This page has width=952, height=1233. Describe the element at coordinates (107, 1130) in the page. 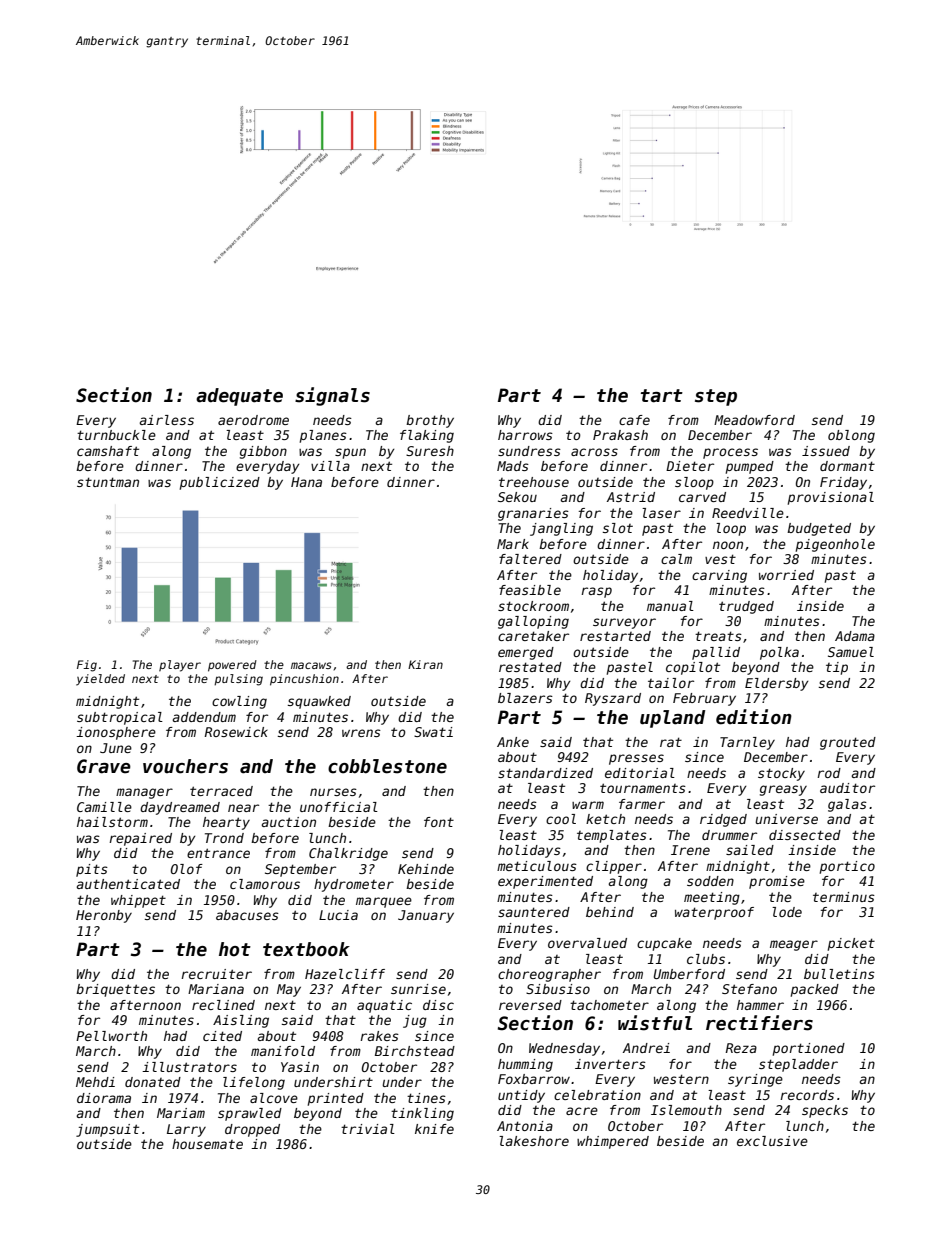

I see `jumpsuit` at that location.
